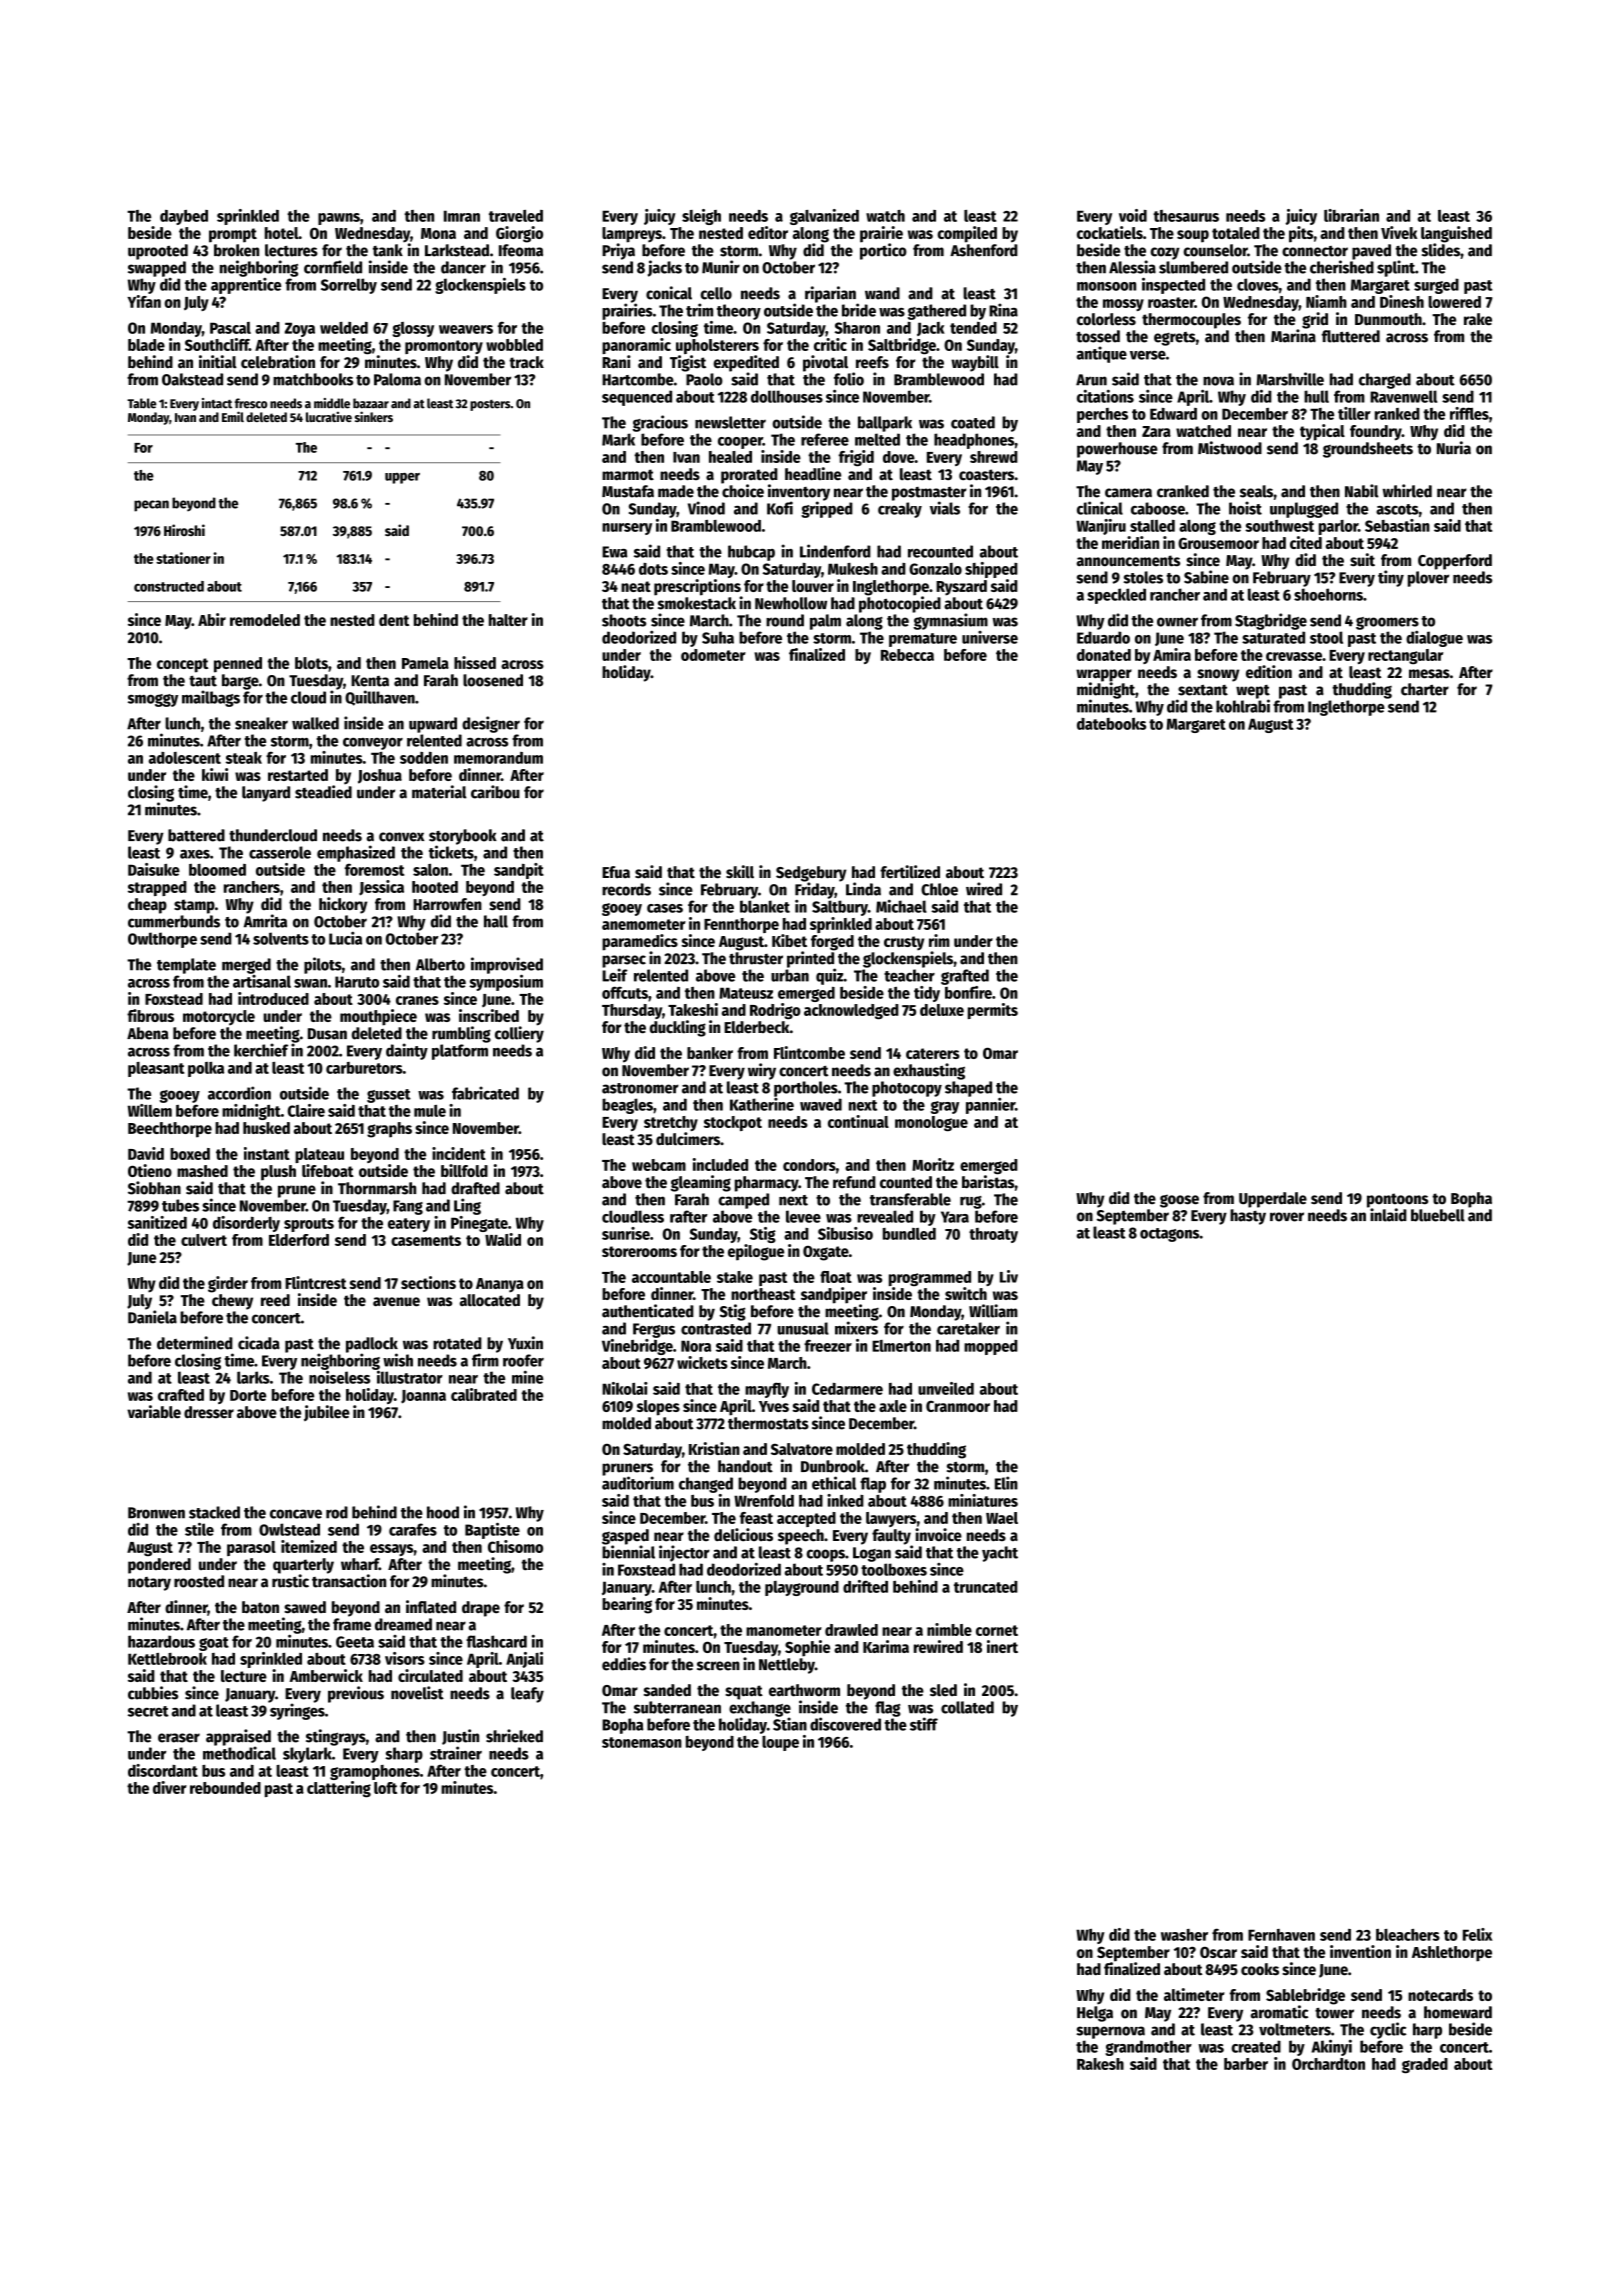 The height and width of the image is (2292, 1620). I want to click on sled, so click(943, 1690).
